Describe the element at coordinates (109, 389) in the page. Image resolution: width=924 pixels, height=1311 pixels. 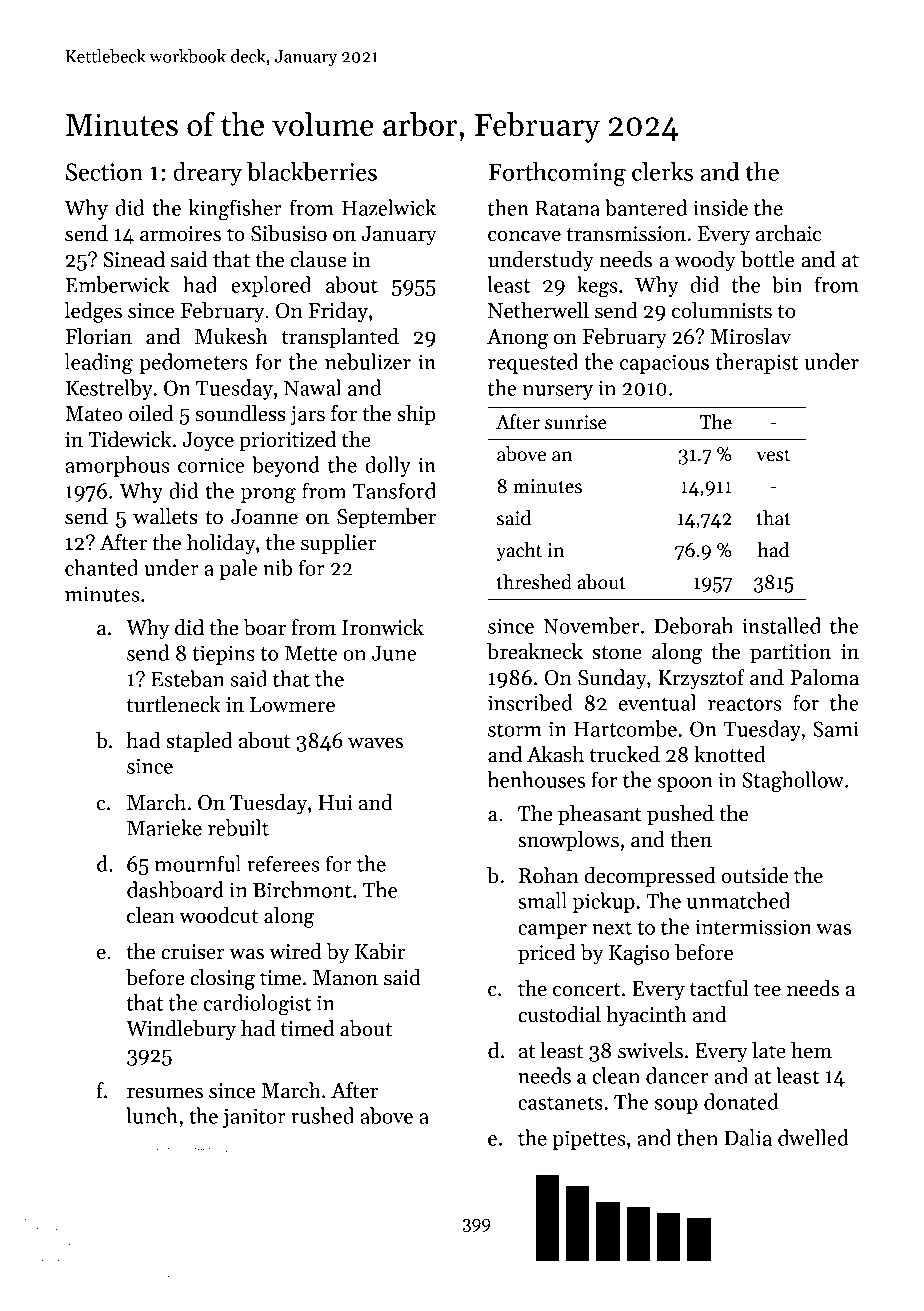
I see `Kestrelby` at that location.
